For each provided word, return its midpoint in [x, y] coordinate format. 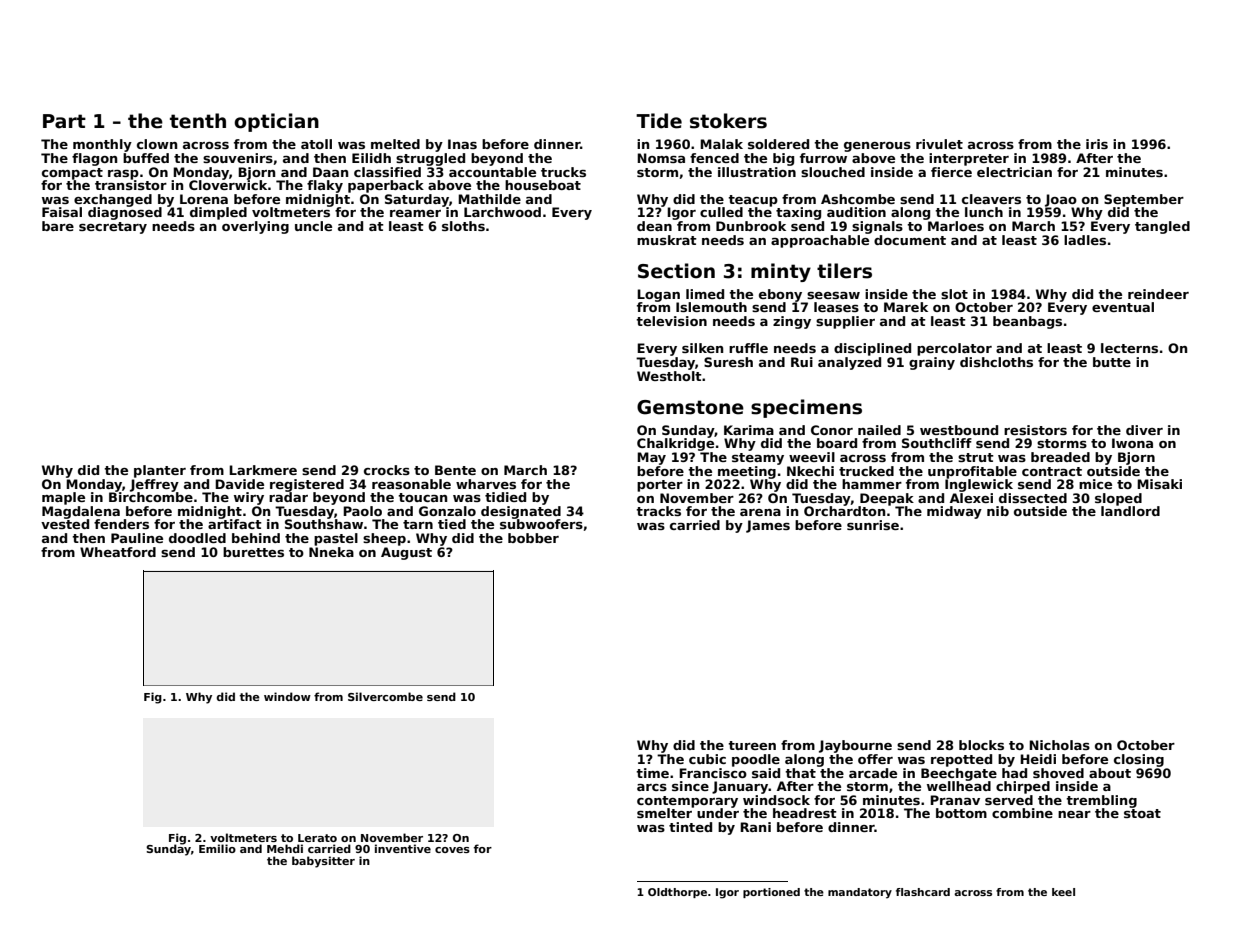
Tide [659, 121]
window [287, 696]
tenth [198, 121]
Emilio [217, 848]
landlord [1130, 511]
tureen [752, 745]
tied [452, 524]
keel [1063, 892]
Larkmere [263, 470]
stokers [728, 121]
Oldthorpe [677, 893]
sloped [1118, 499]
